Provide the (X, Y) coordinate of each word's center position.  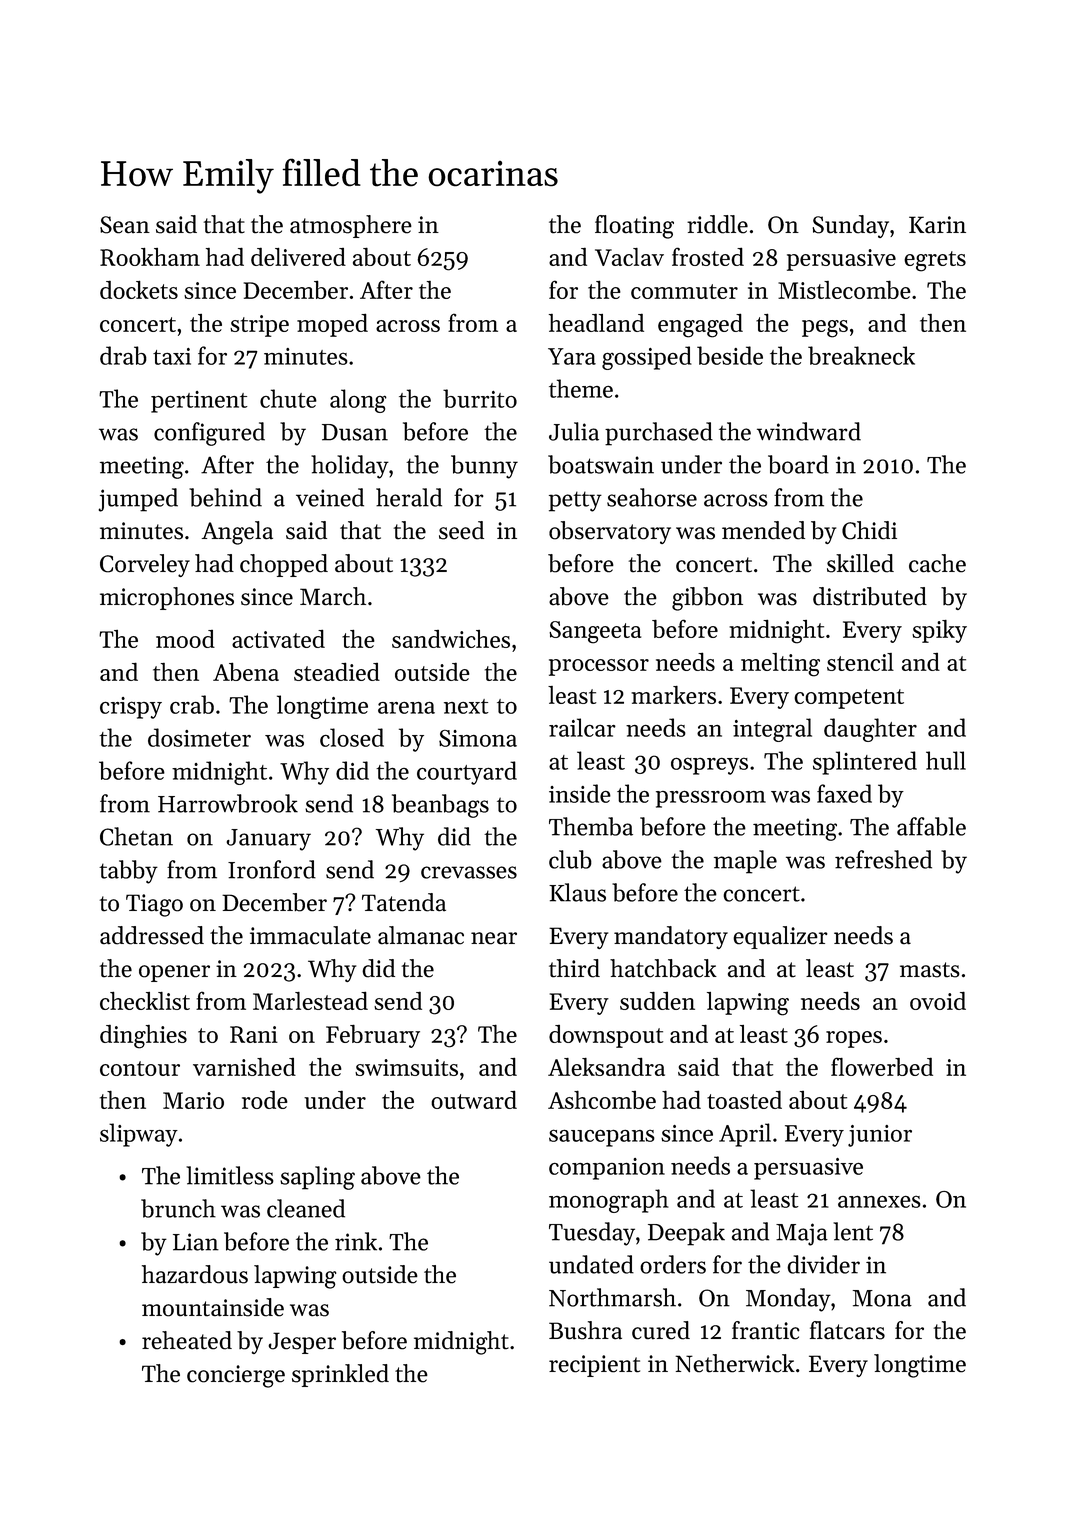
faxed (844, 793)
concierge (236, 1376)
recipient (594, 1366)
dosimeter (199, 737)
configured (209, 434)
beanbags (440, 806)
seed (461, 530)
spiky (939, 631)
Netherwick (735, 1363)
